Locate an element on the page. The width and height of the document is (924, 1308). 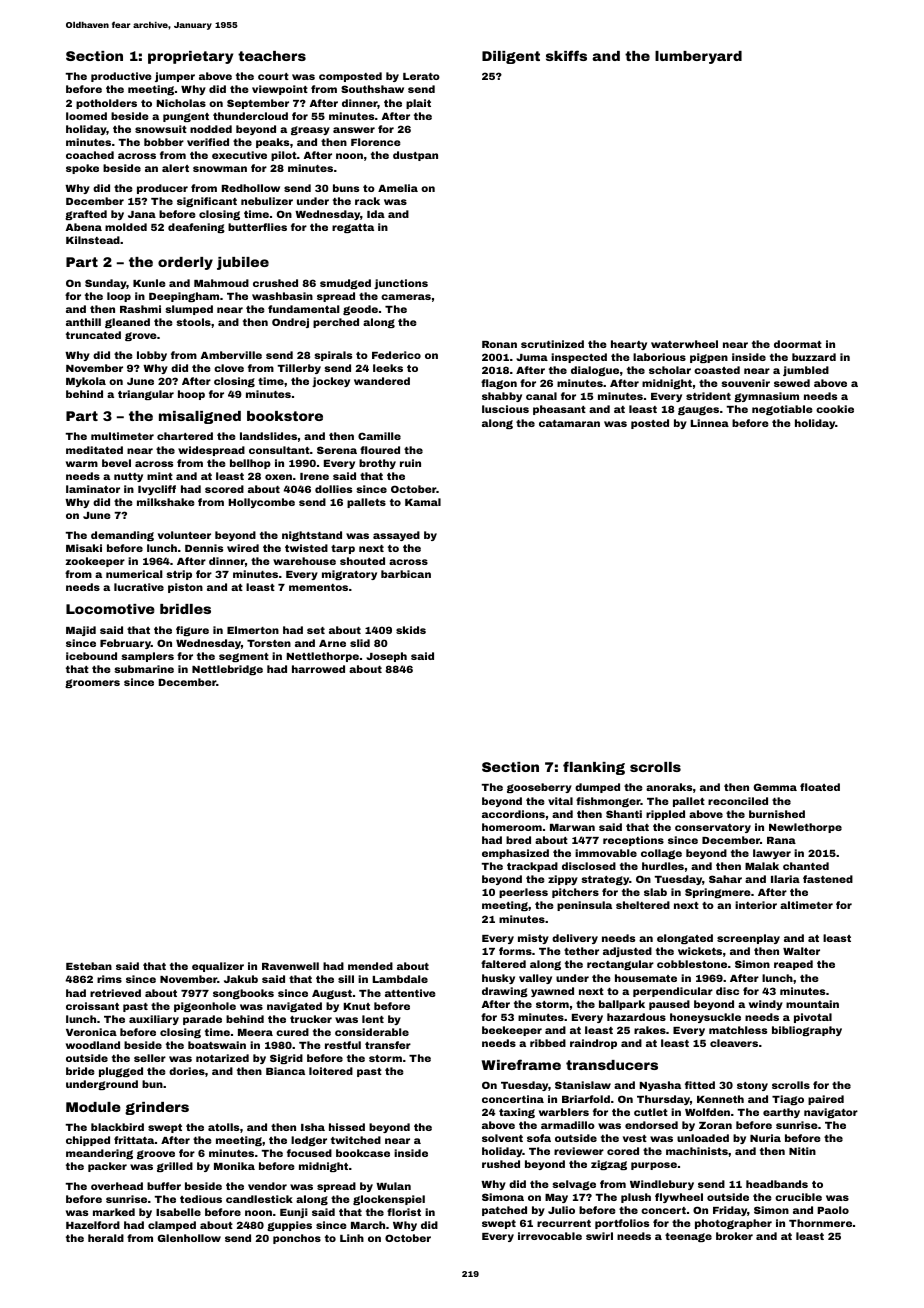
irrevocable is located at coordinates (550, 1236).
